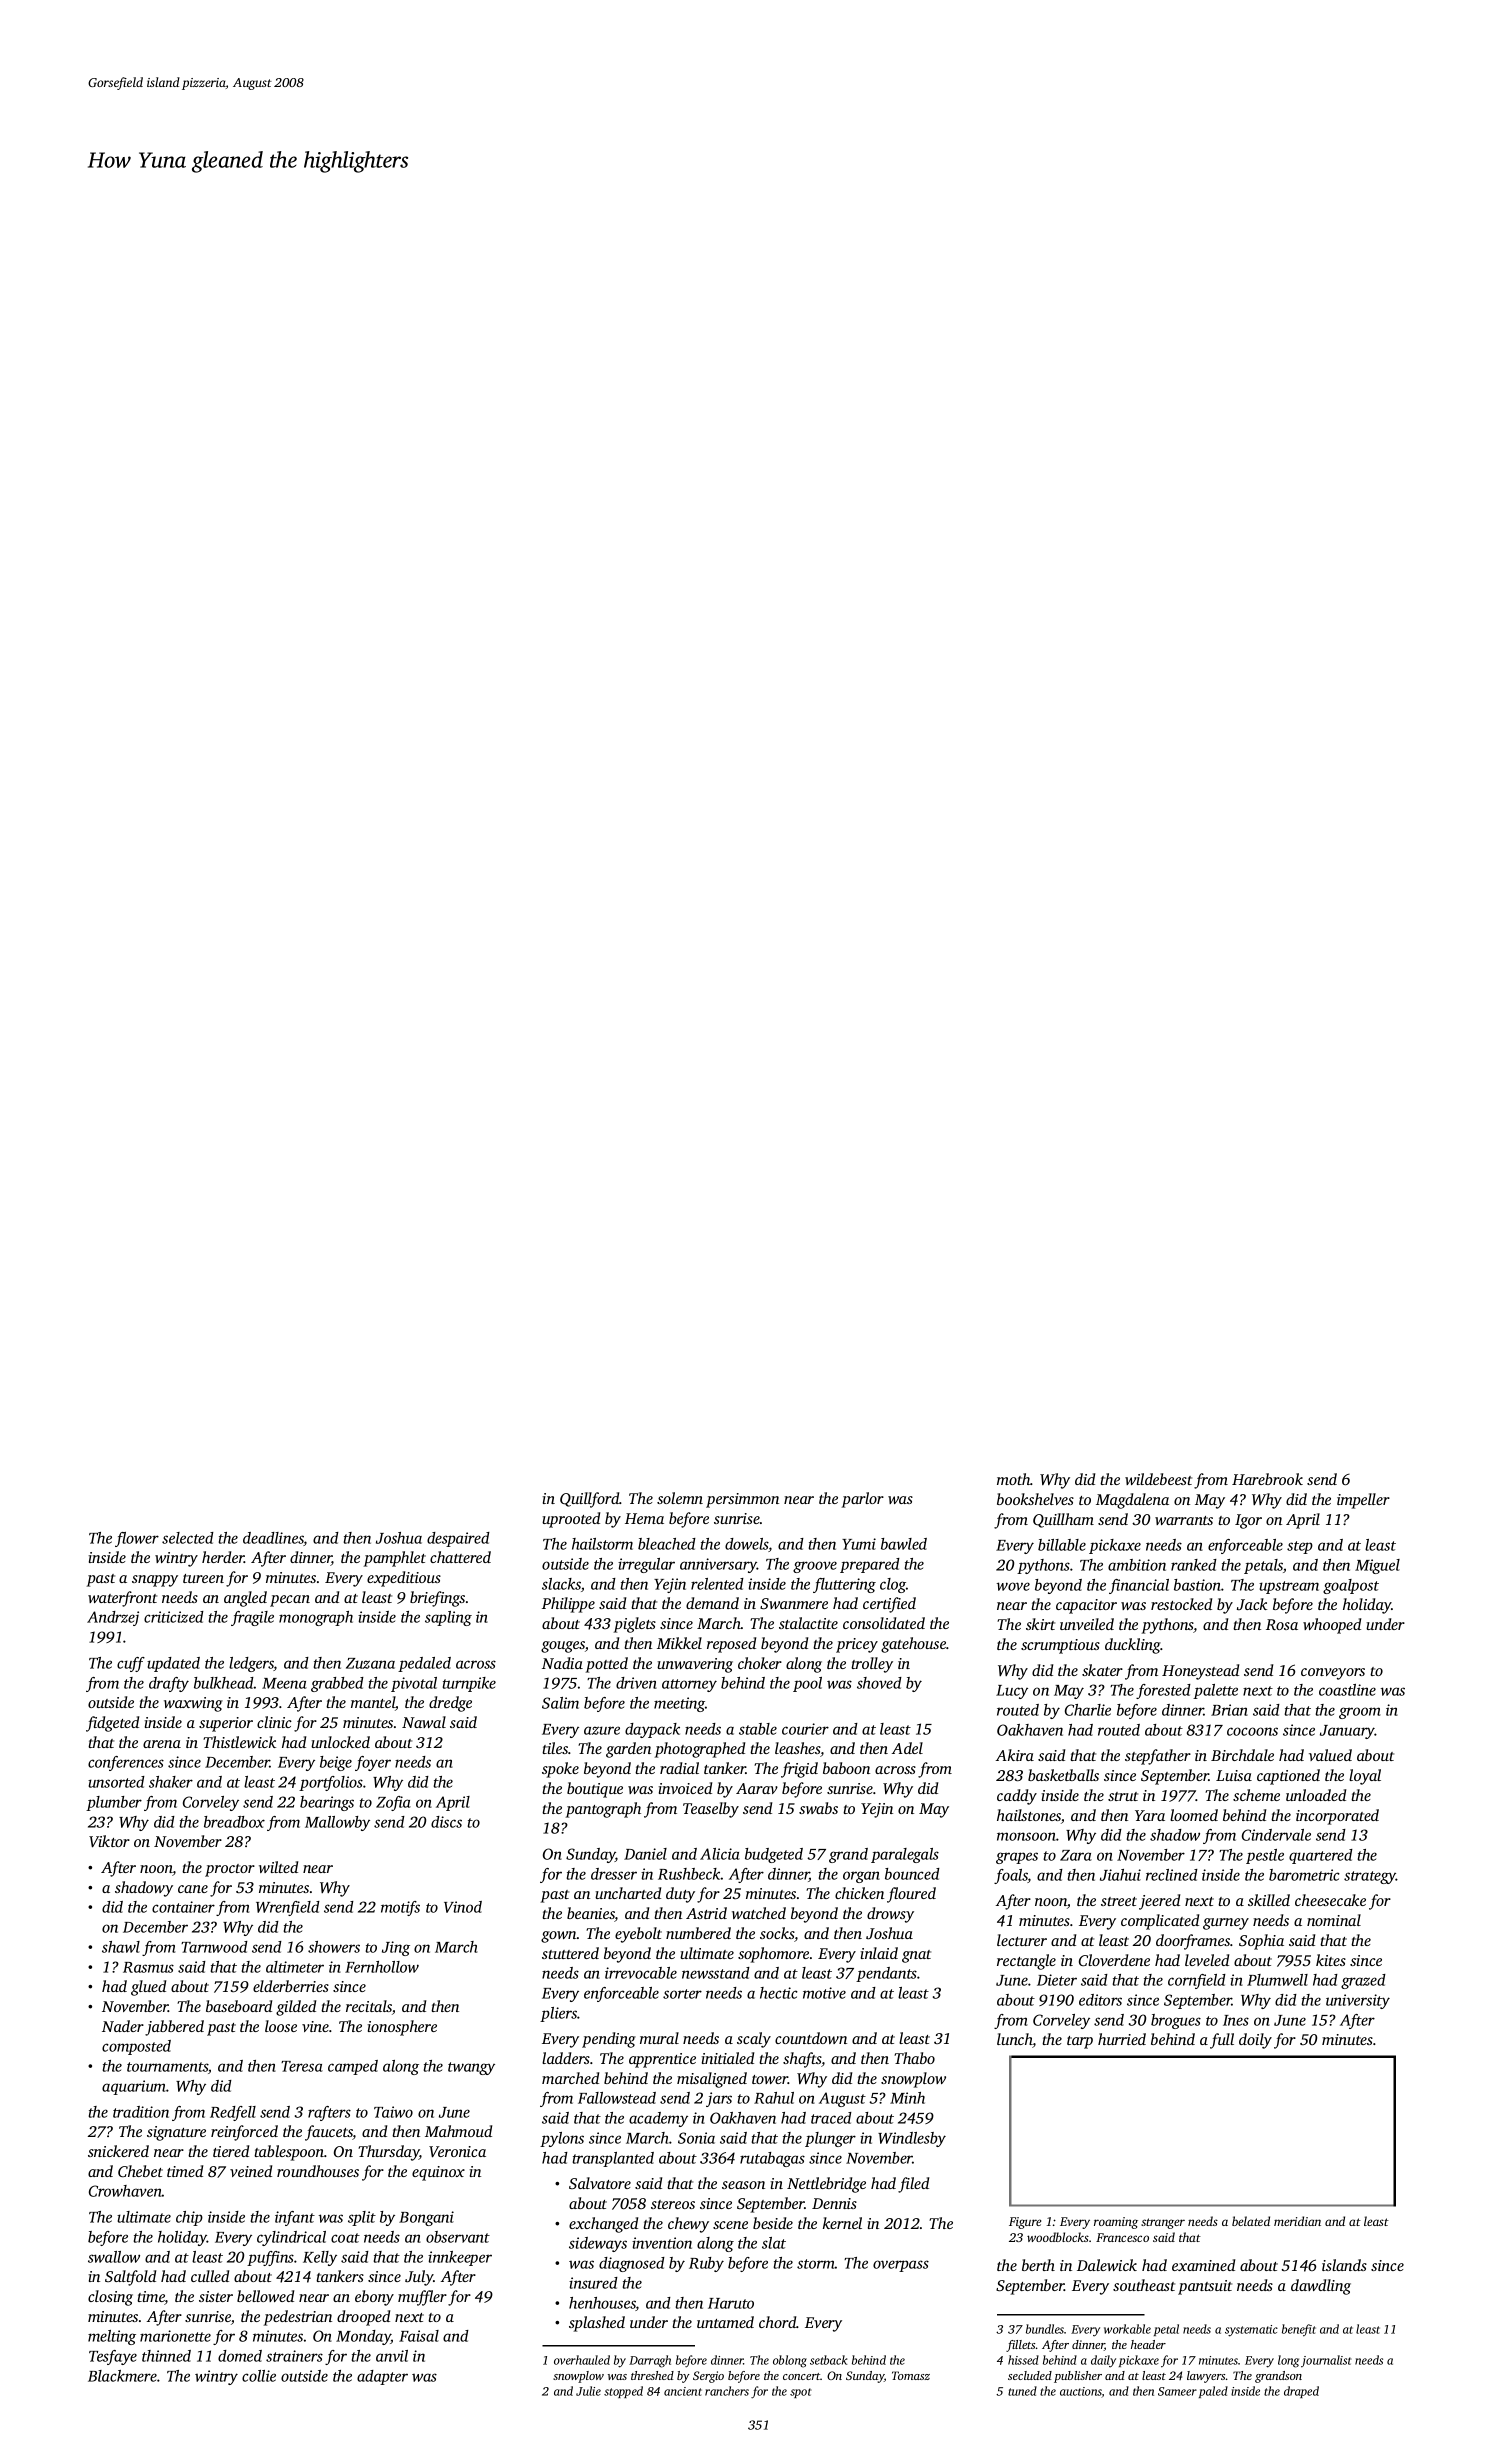 The width and height of the screenshot is (1496, 2464). What do you see at coordinates (1251, 2221) in the screenshot?
I see `belated` at bounding box center [1251, 2221].
